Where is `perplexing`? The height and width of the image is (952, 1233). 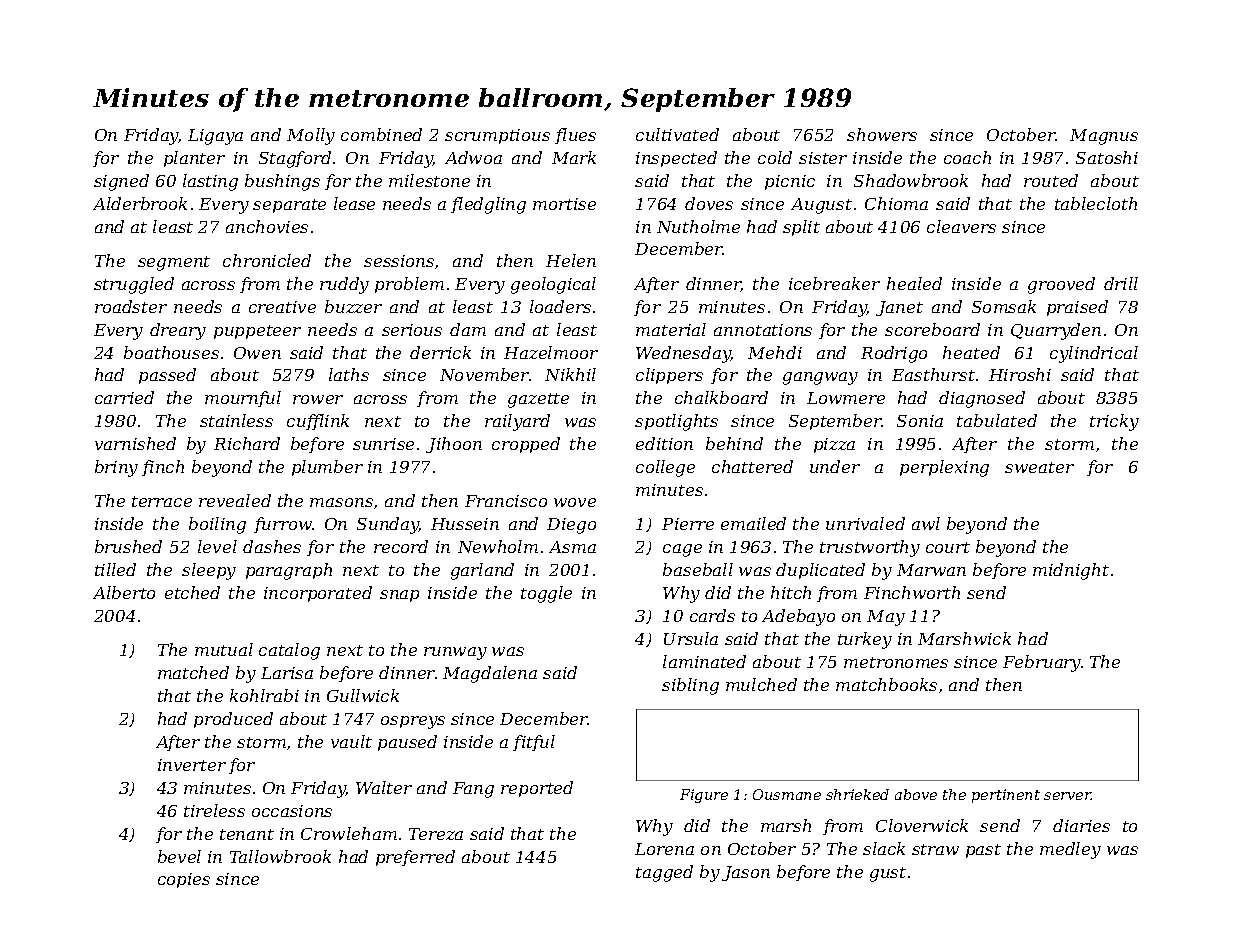
perplexing is located at coordinates (944, 468).
